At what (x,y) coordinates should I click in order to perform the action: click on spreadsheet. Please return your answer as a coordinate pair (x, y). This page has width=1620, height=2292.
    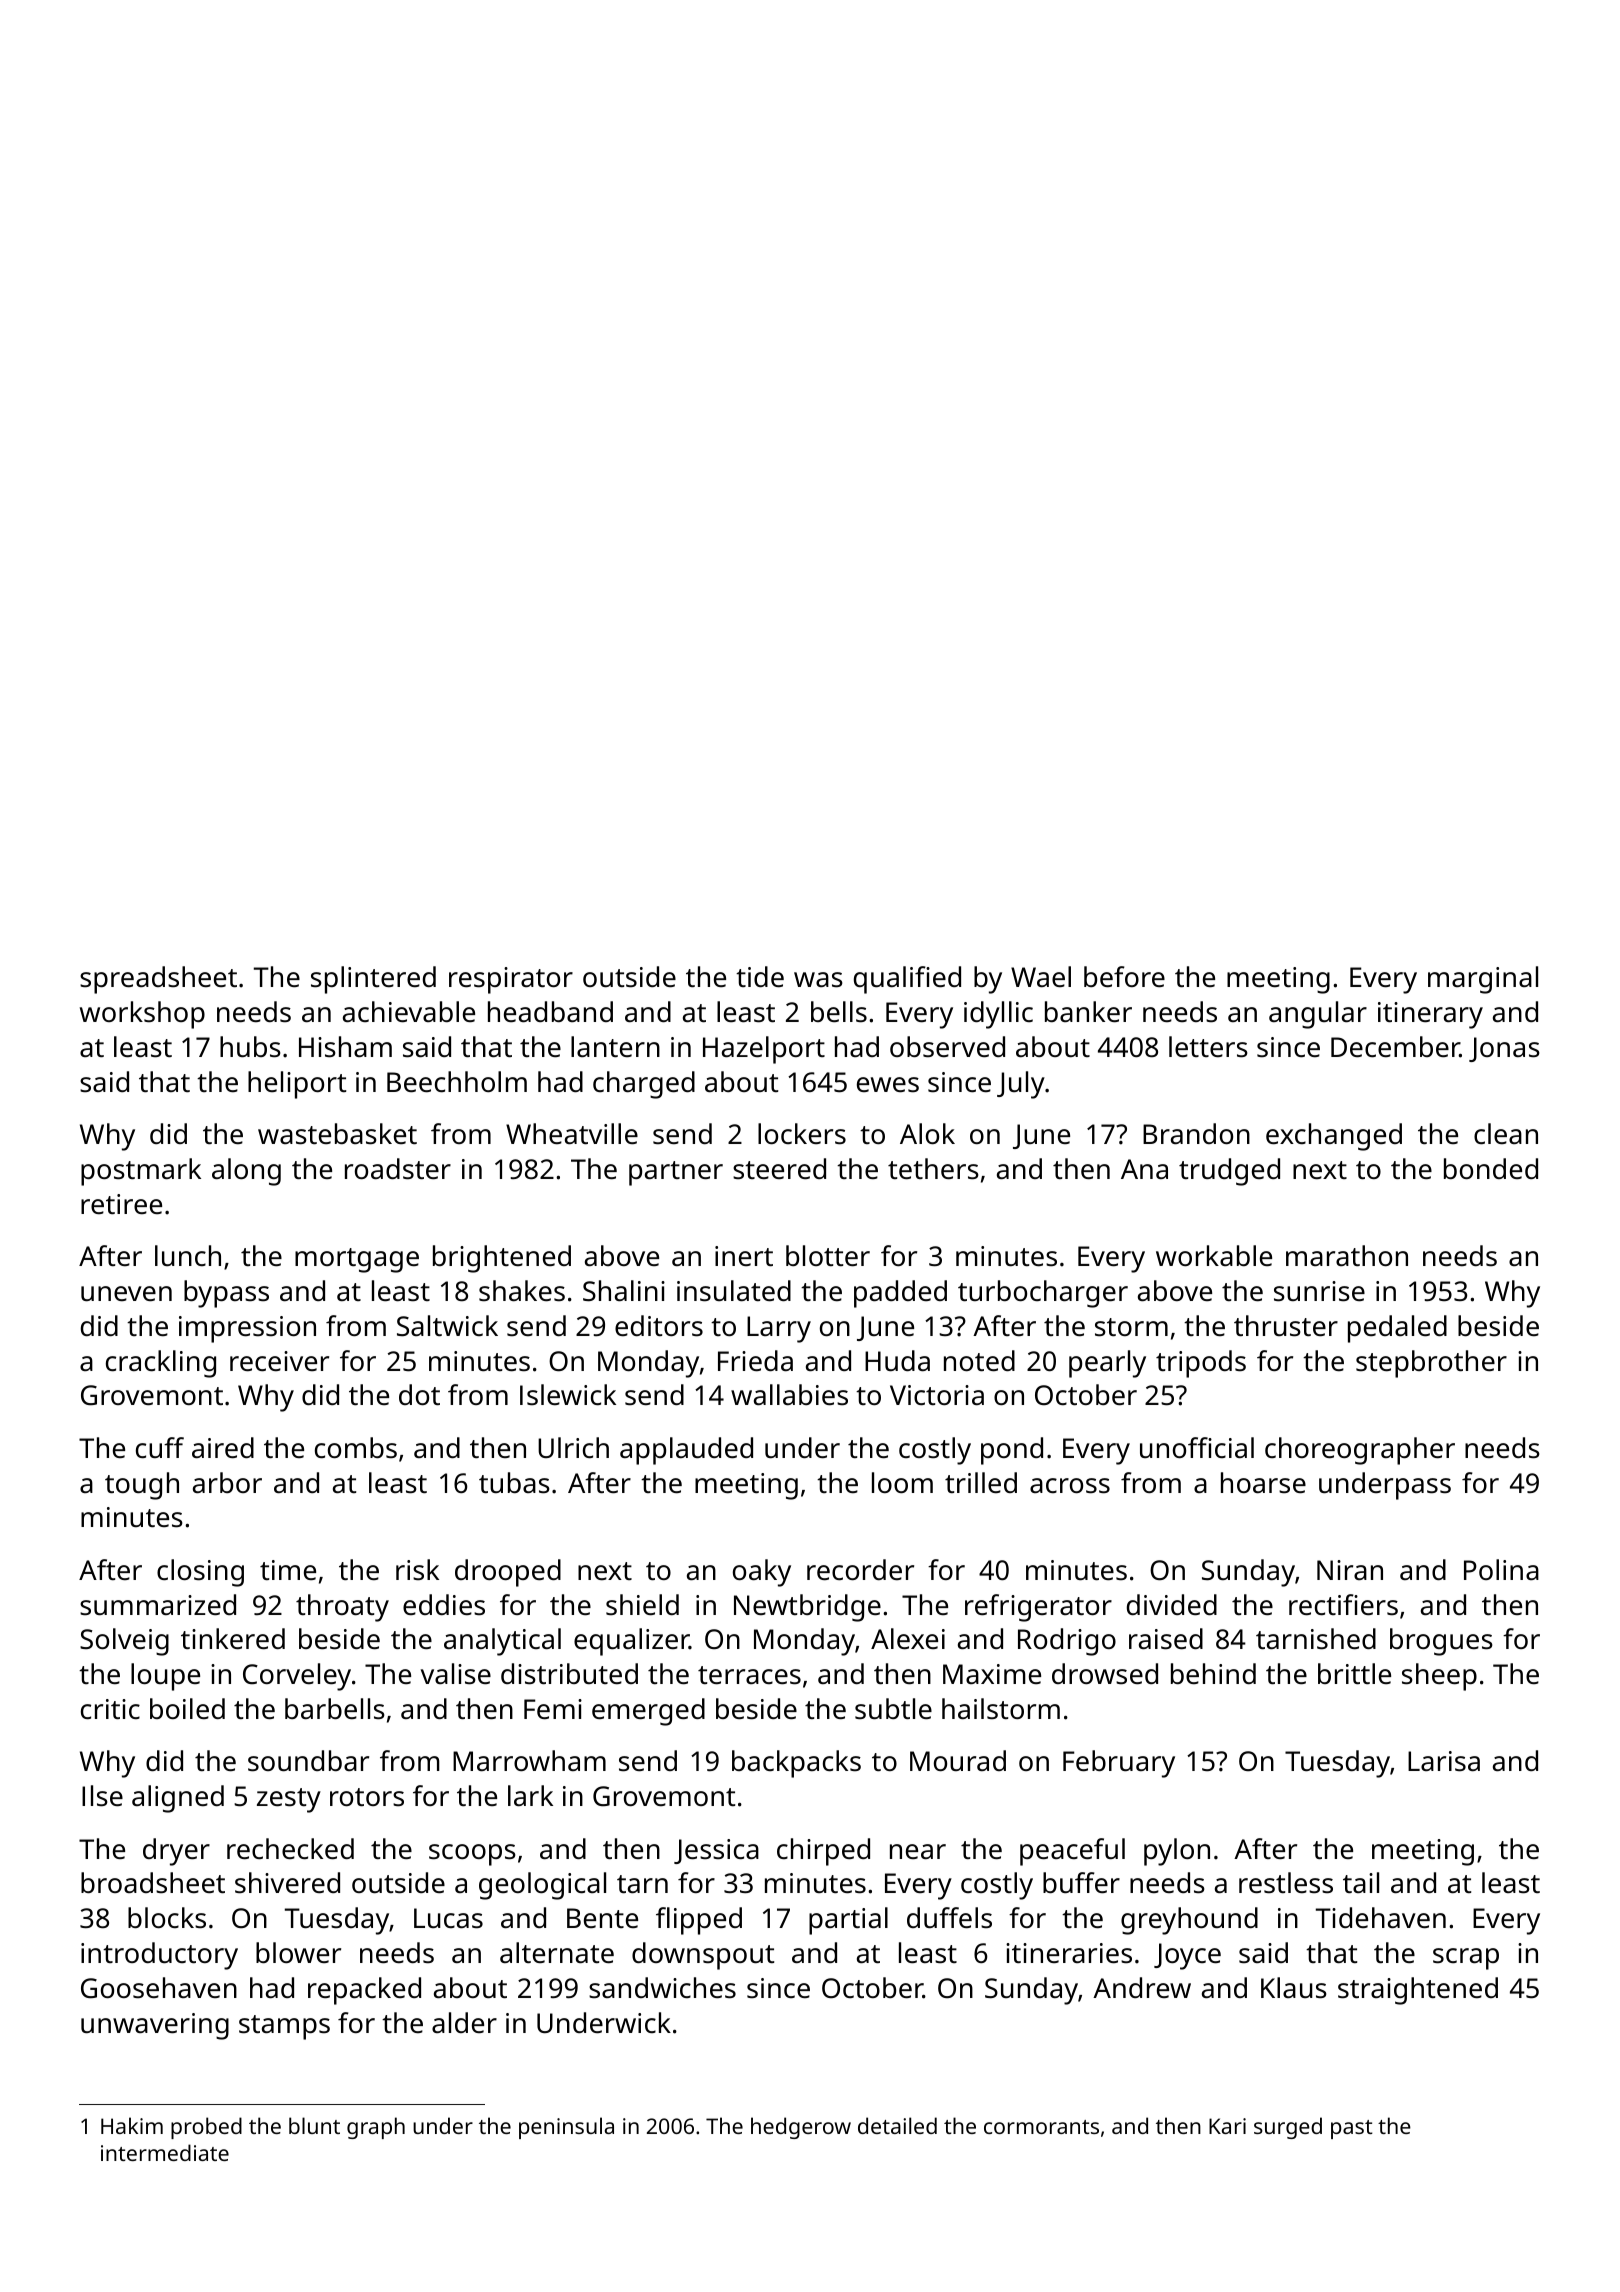
    Looking at the image, I should click on (158, 980).
